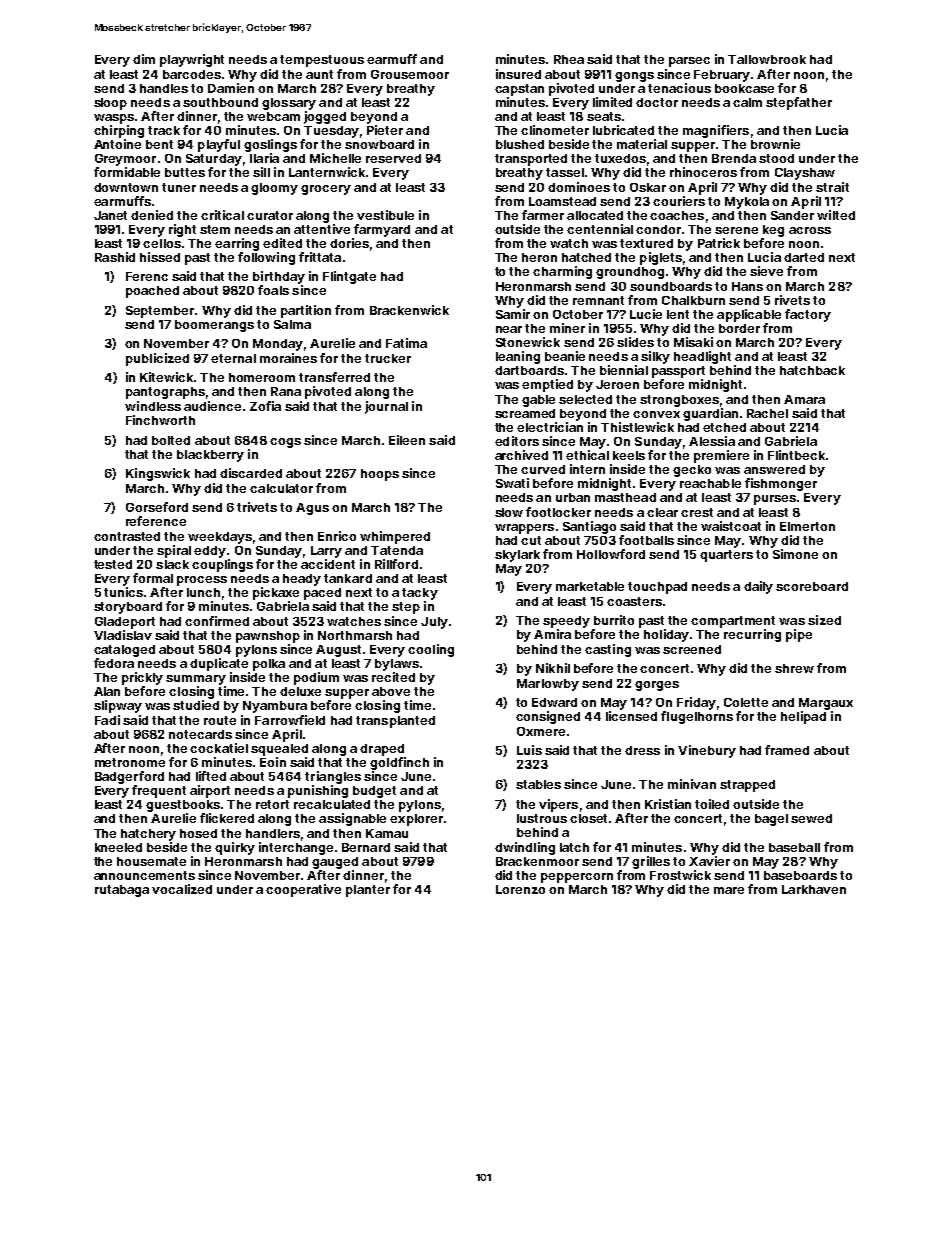 This screenshot has width=952, height=1233. I want to click on dim, so click(144, 59).
